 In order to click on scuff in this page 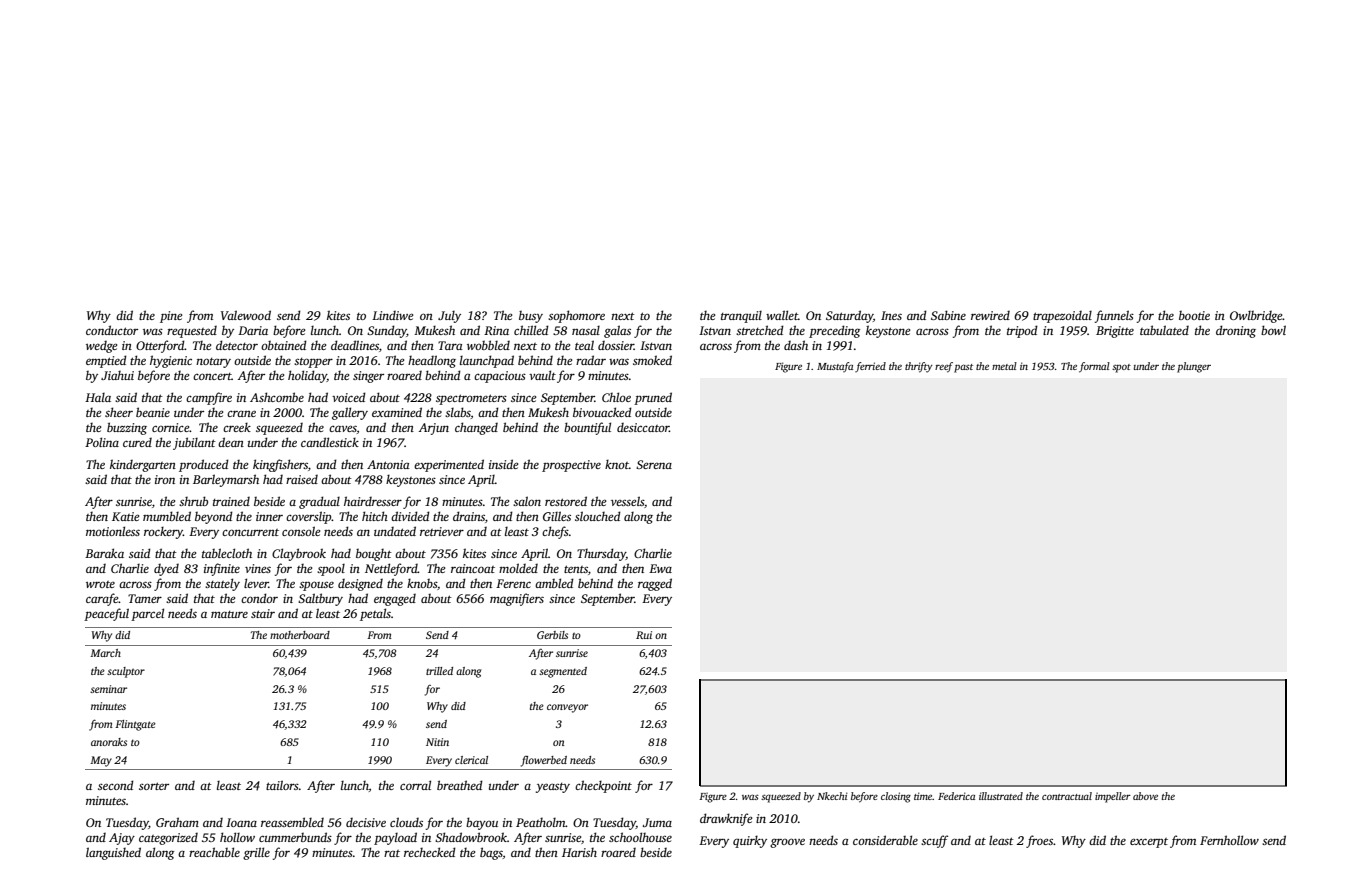, I will do `click(934, 841)`.
